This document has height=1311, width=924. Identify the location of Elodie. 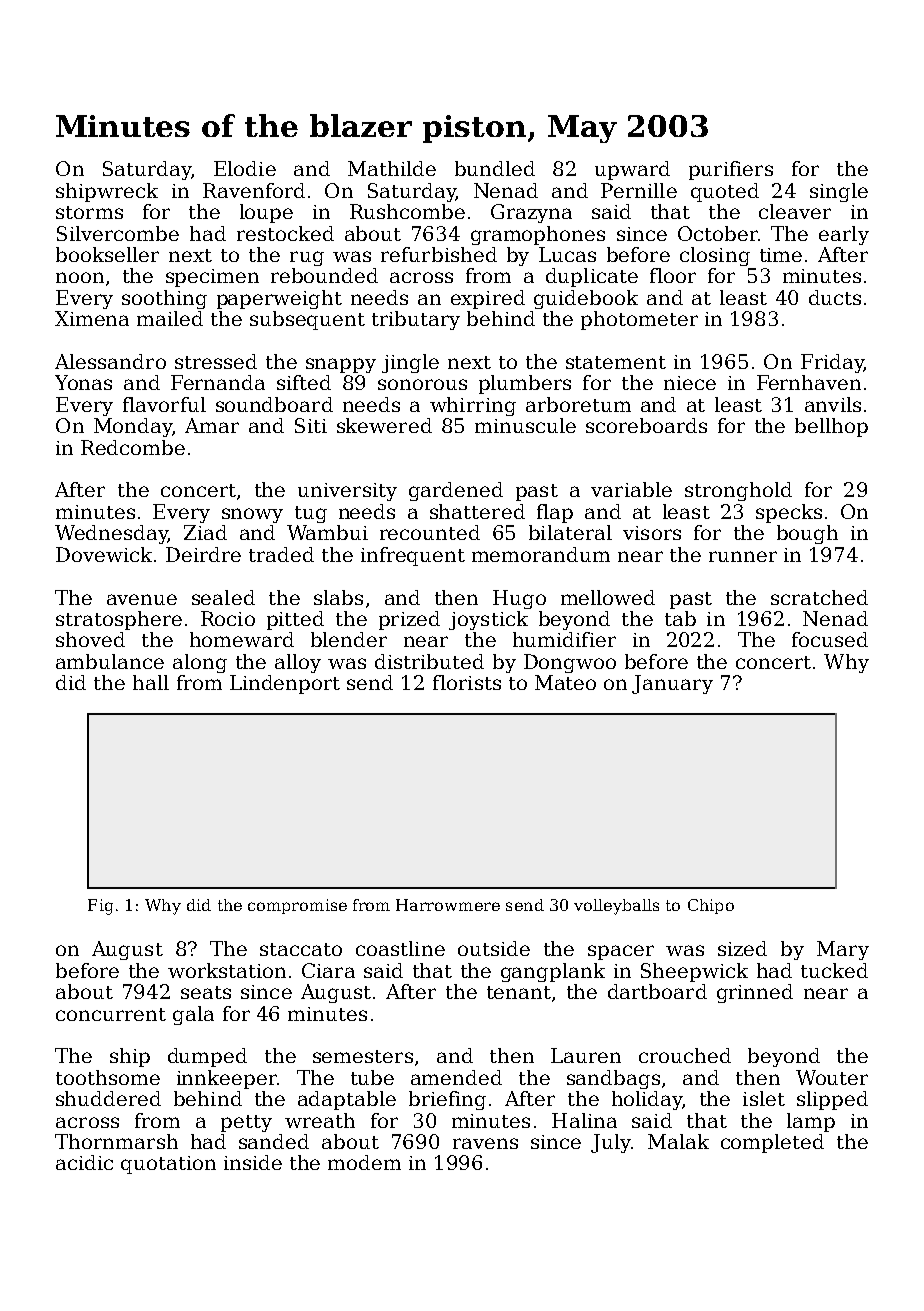
(245, 168).
